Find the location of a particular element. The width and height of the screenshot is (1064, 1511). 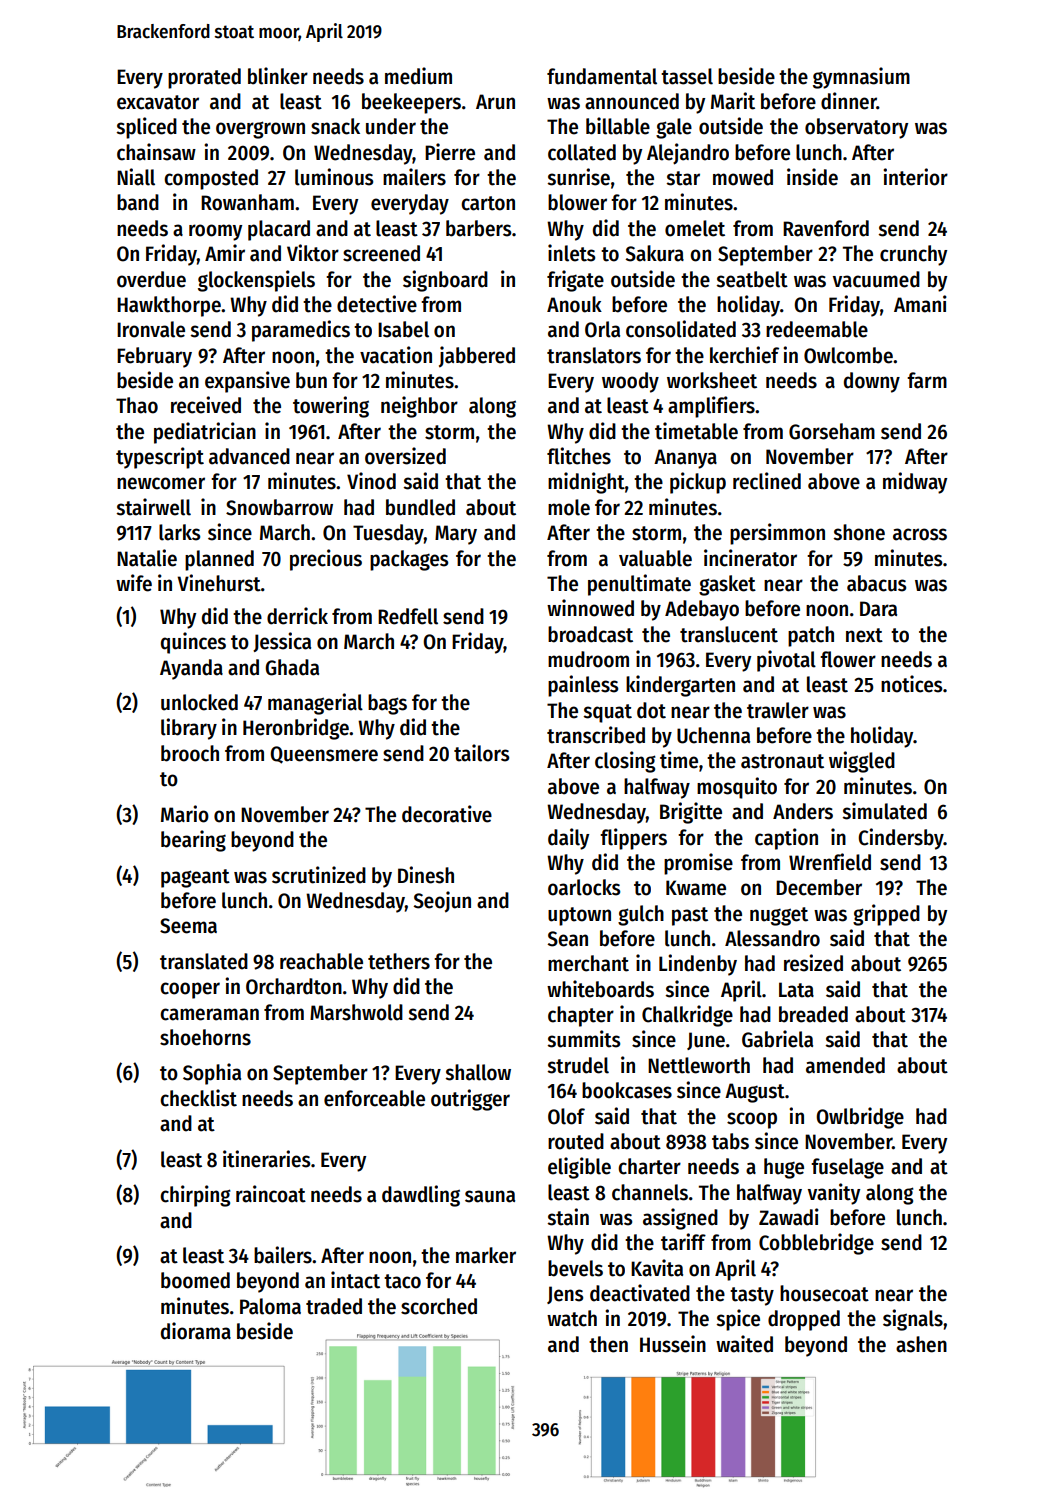

overgrown is located at coordinates (260, 130).
